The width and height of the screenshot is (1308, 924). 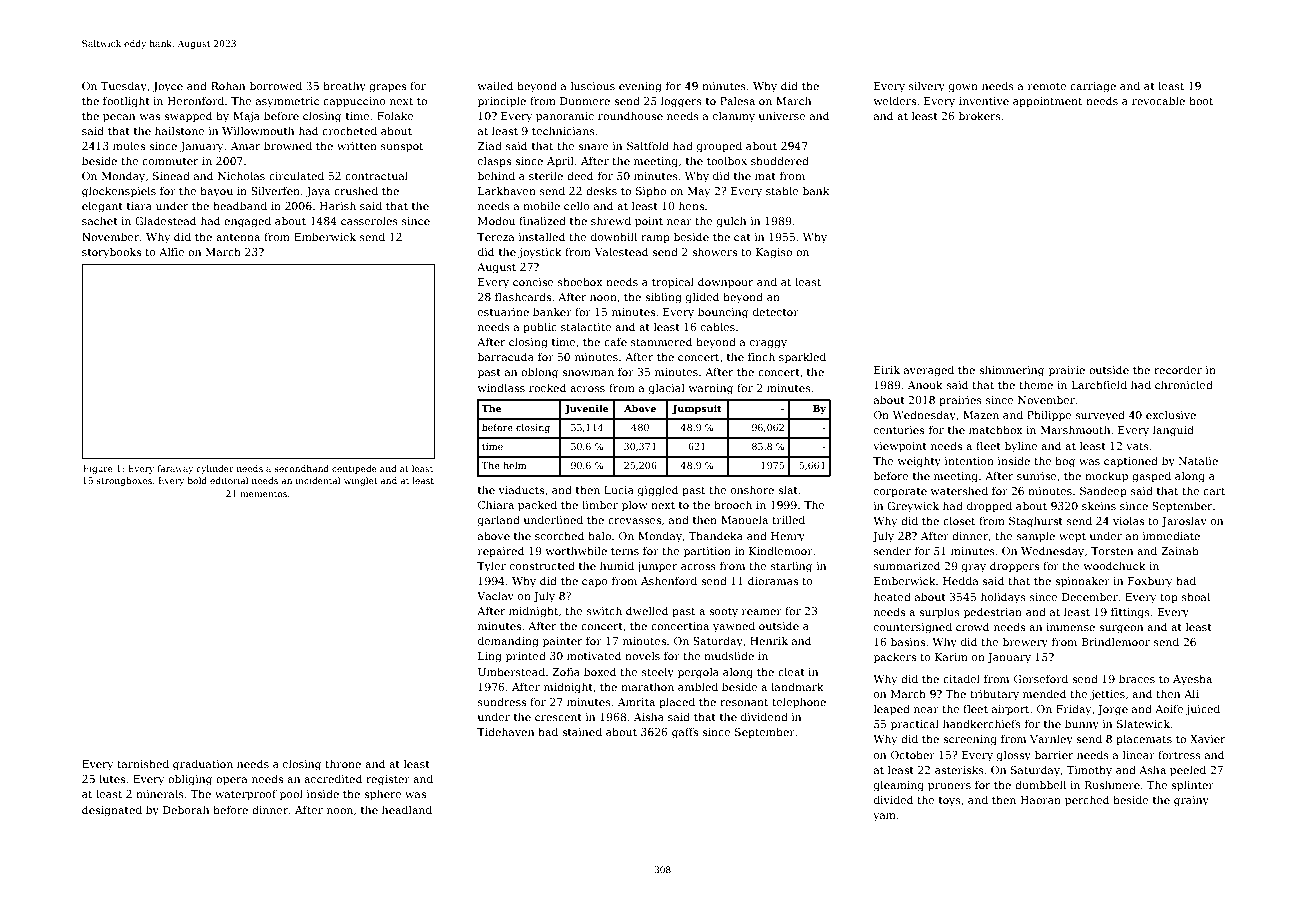 What do you see at coordinates (502, 701) in the screenshot?
I see `sundress` at bounding box center [502, 701].
